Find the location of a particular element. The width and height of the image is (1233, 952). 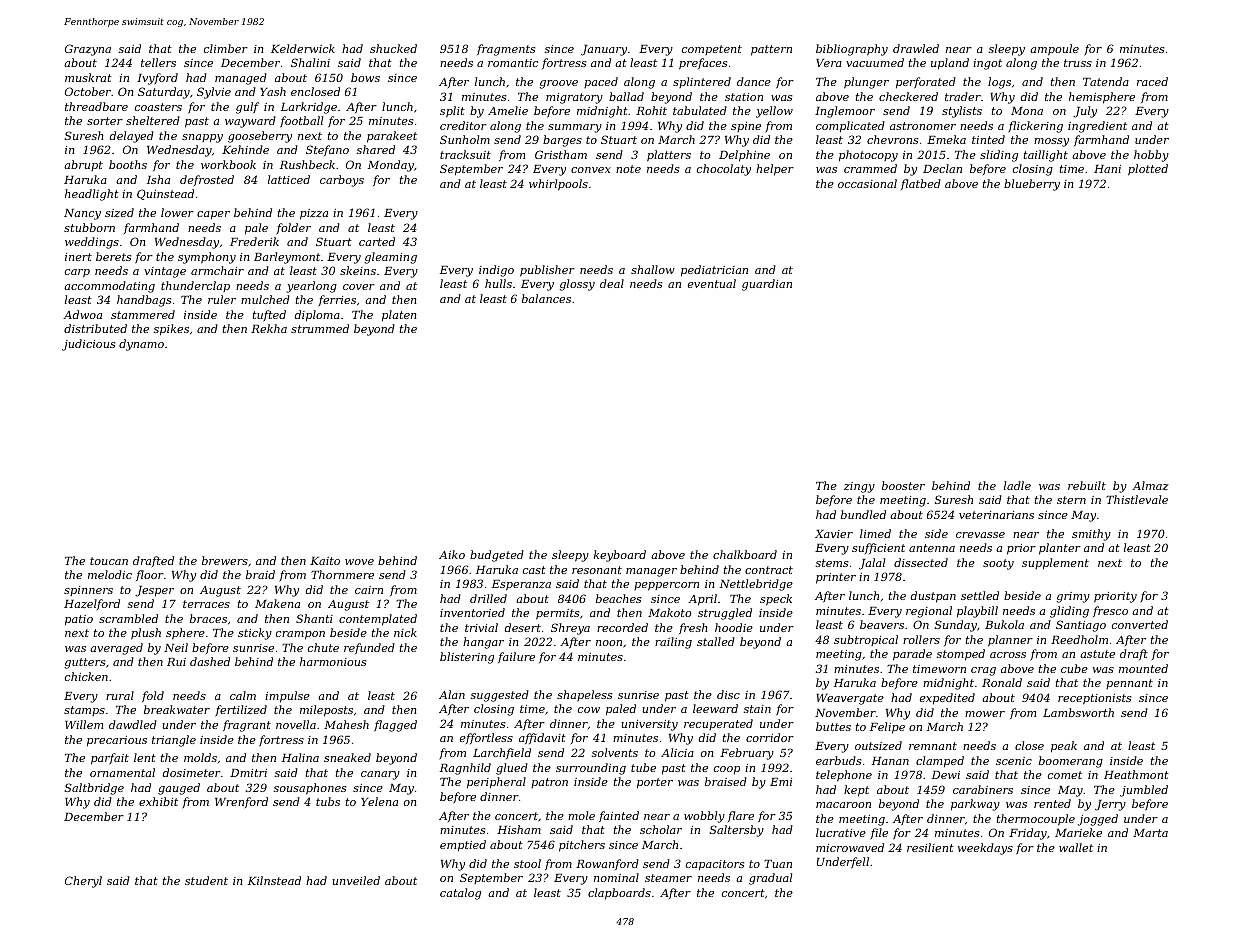

astute is located at coordinates (1097, 654).
